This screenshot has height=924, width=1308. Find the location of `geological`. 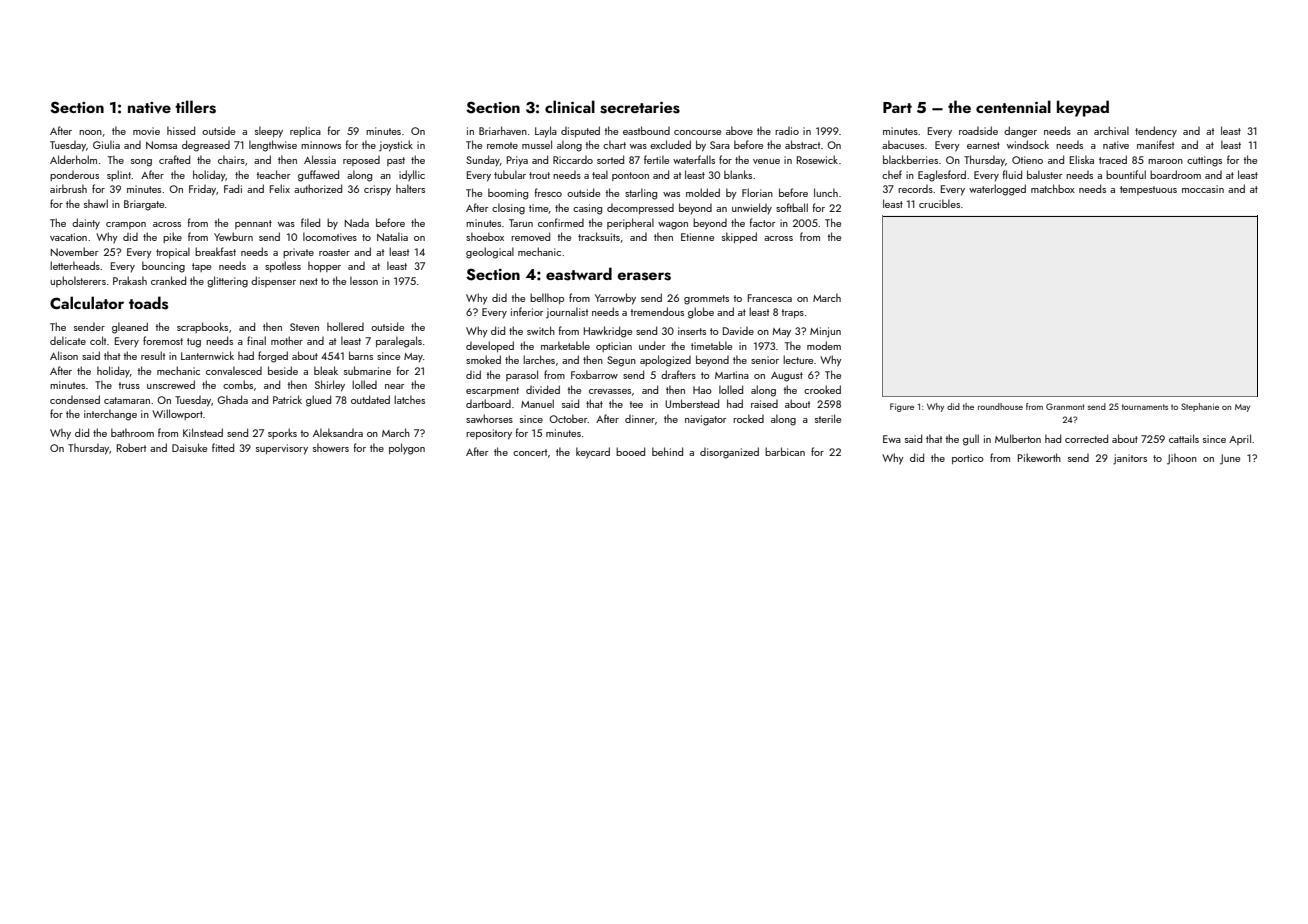

geological is located at coordinates (490, 253).
